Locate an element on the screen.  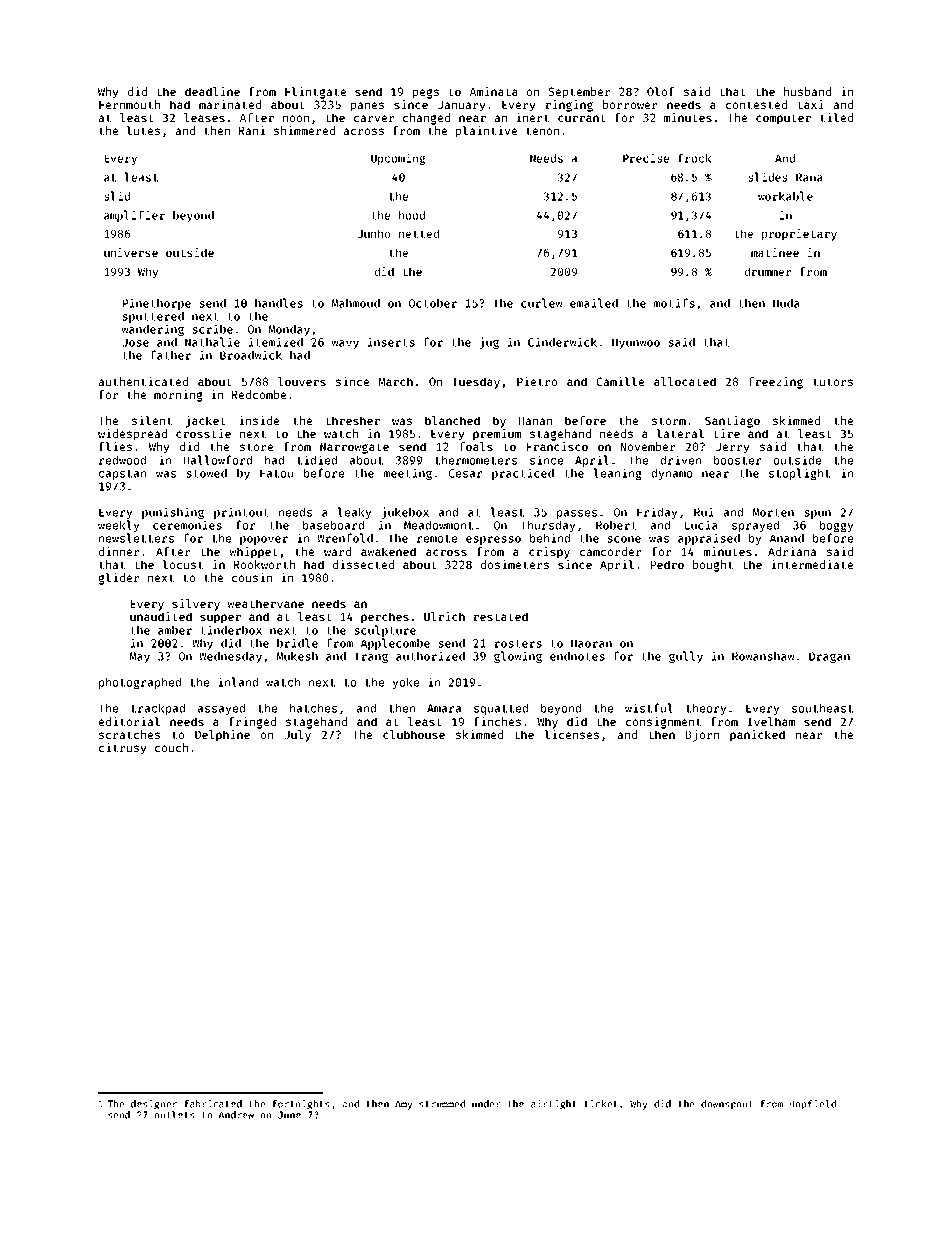
fabricated is located at coordinates (213, 1104).
